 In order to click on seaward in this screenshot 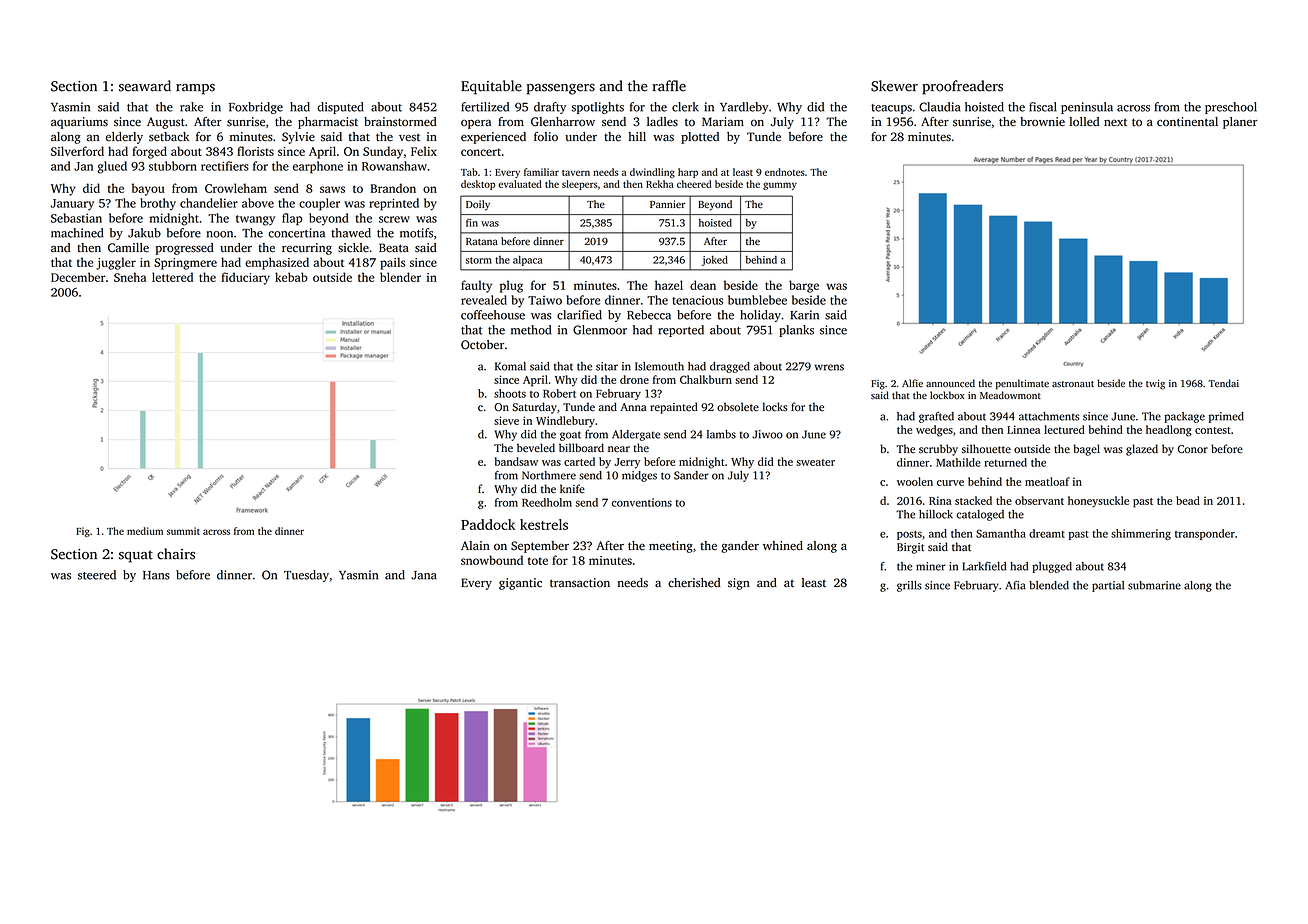, I will do `click(145, 86)`.
